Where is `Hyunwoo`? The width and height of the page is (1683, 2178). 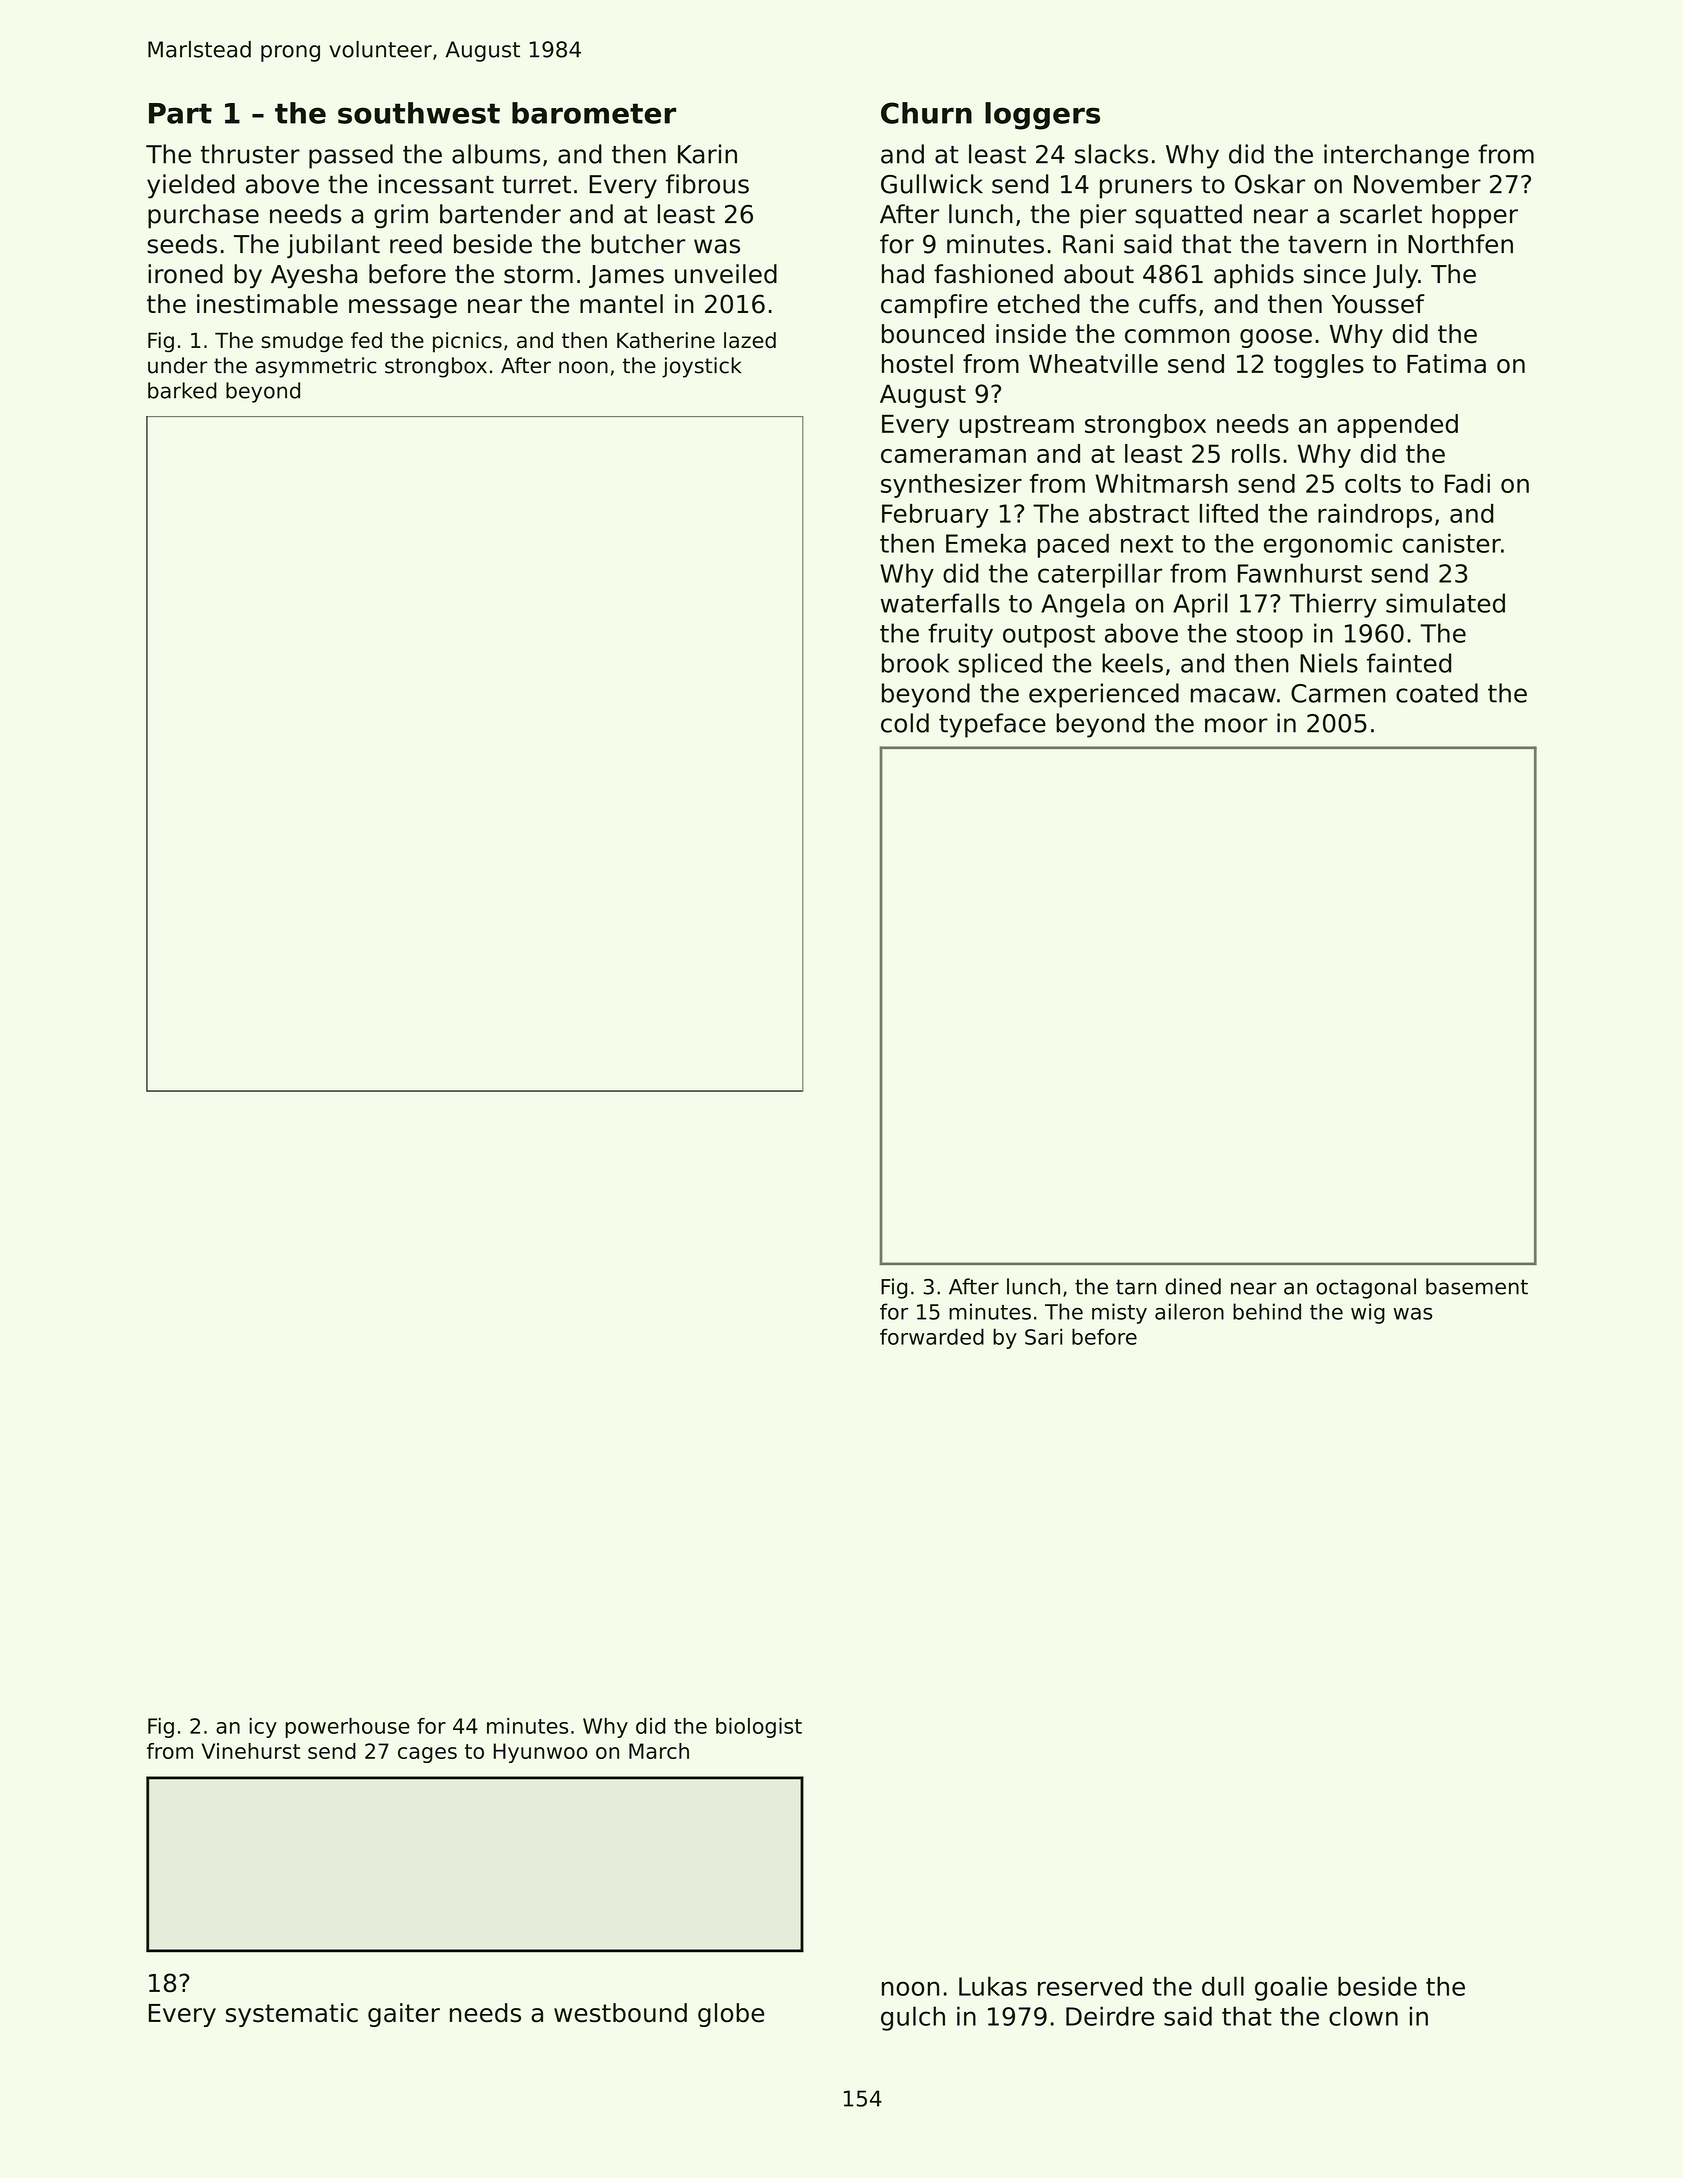 Hyunwoo is located at coordinates (541, 1753).
